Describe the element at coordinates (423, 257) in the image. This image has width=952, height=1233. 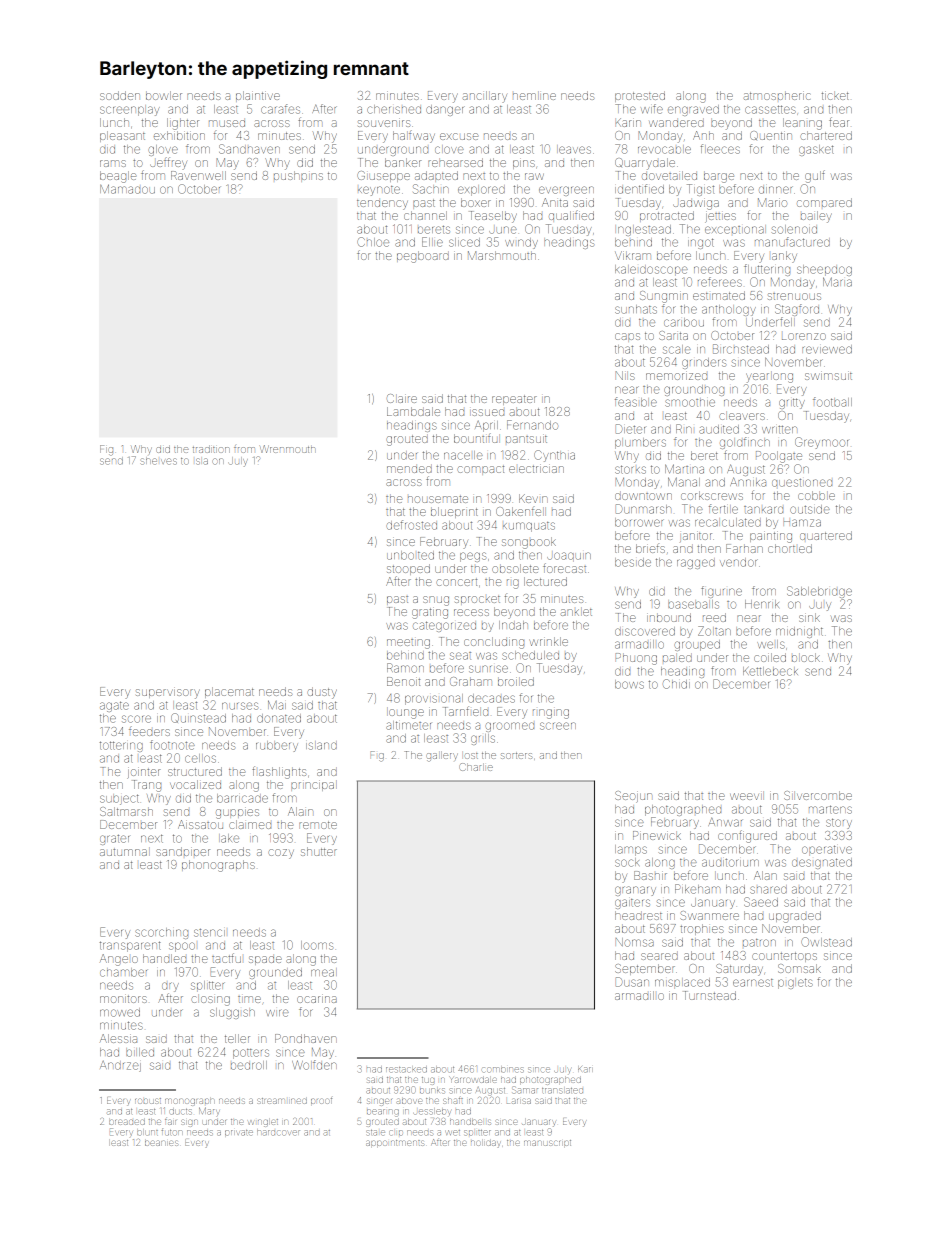
I see `pegboard` at that location.
